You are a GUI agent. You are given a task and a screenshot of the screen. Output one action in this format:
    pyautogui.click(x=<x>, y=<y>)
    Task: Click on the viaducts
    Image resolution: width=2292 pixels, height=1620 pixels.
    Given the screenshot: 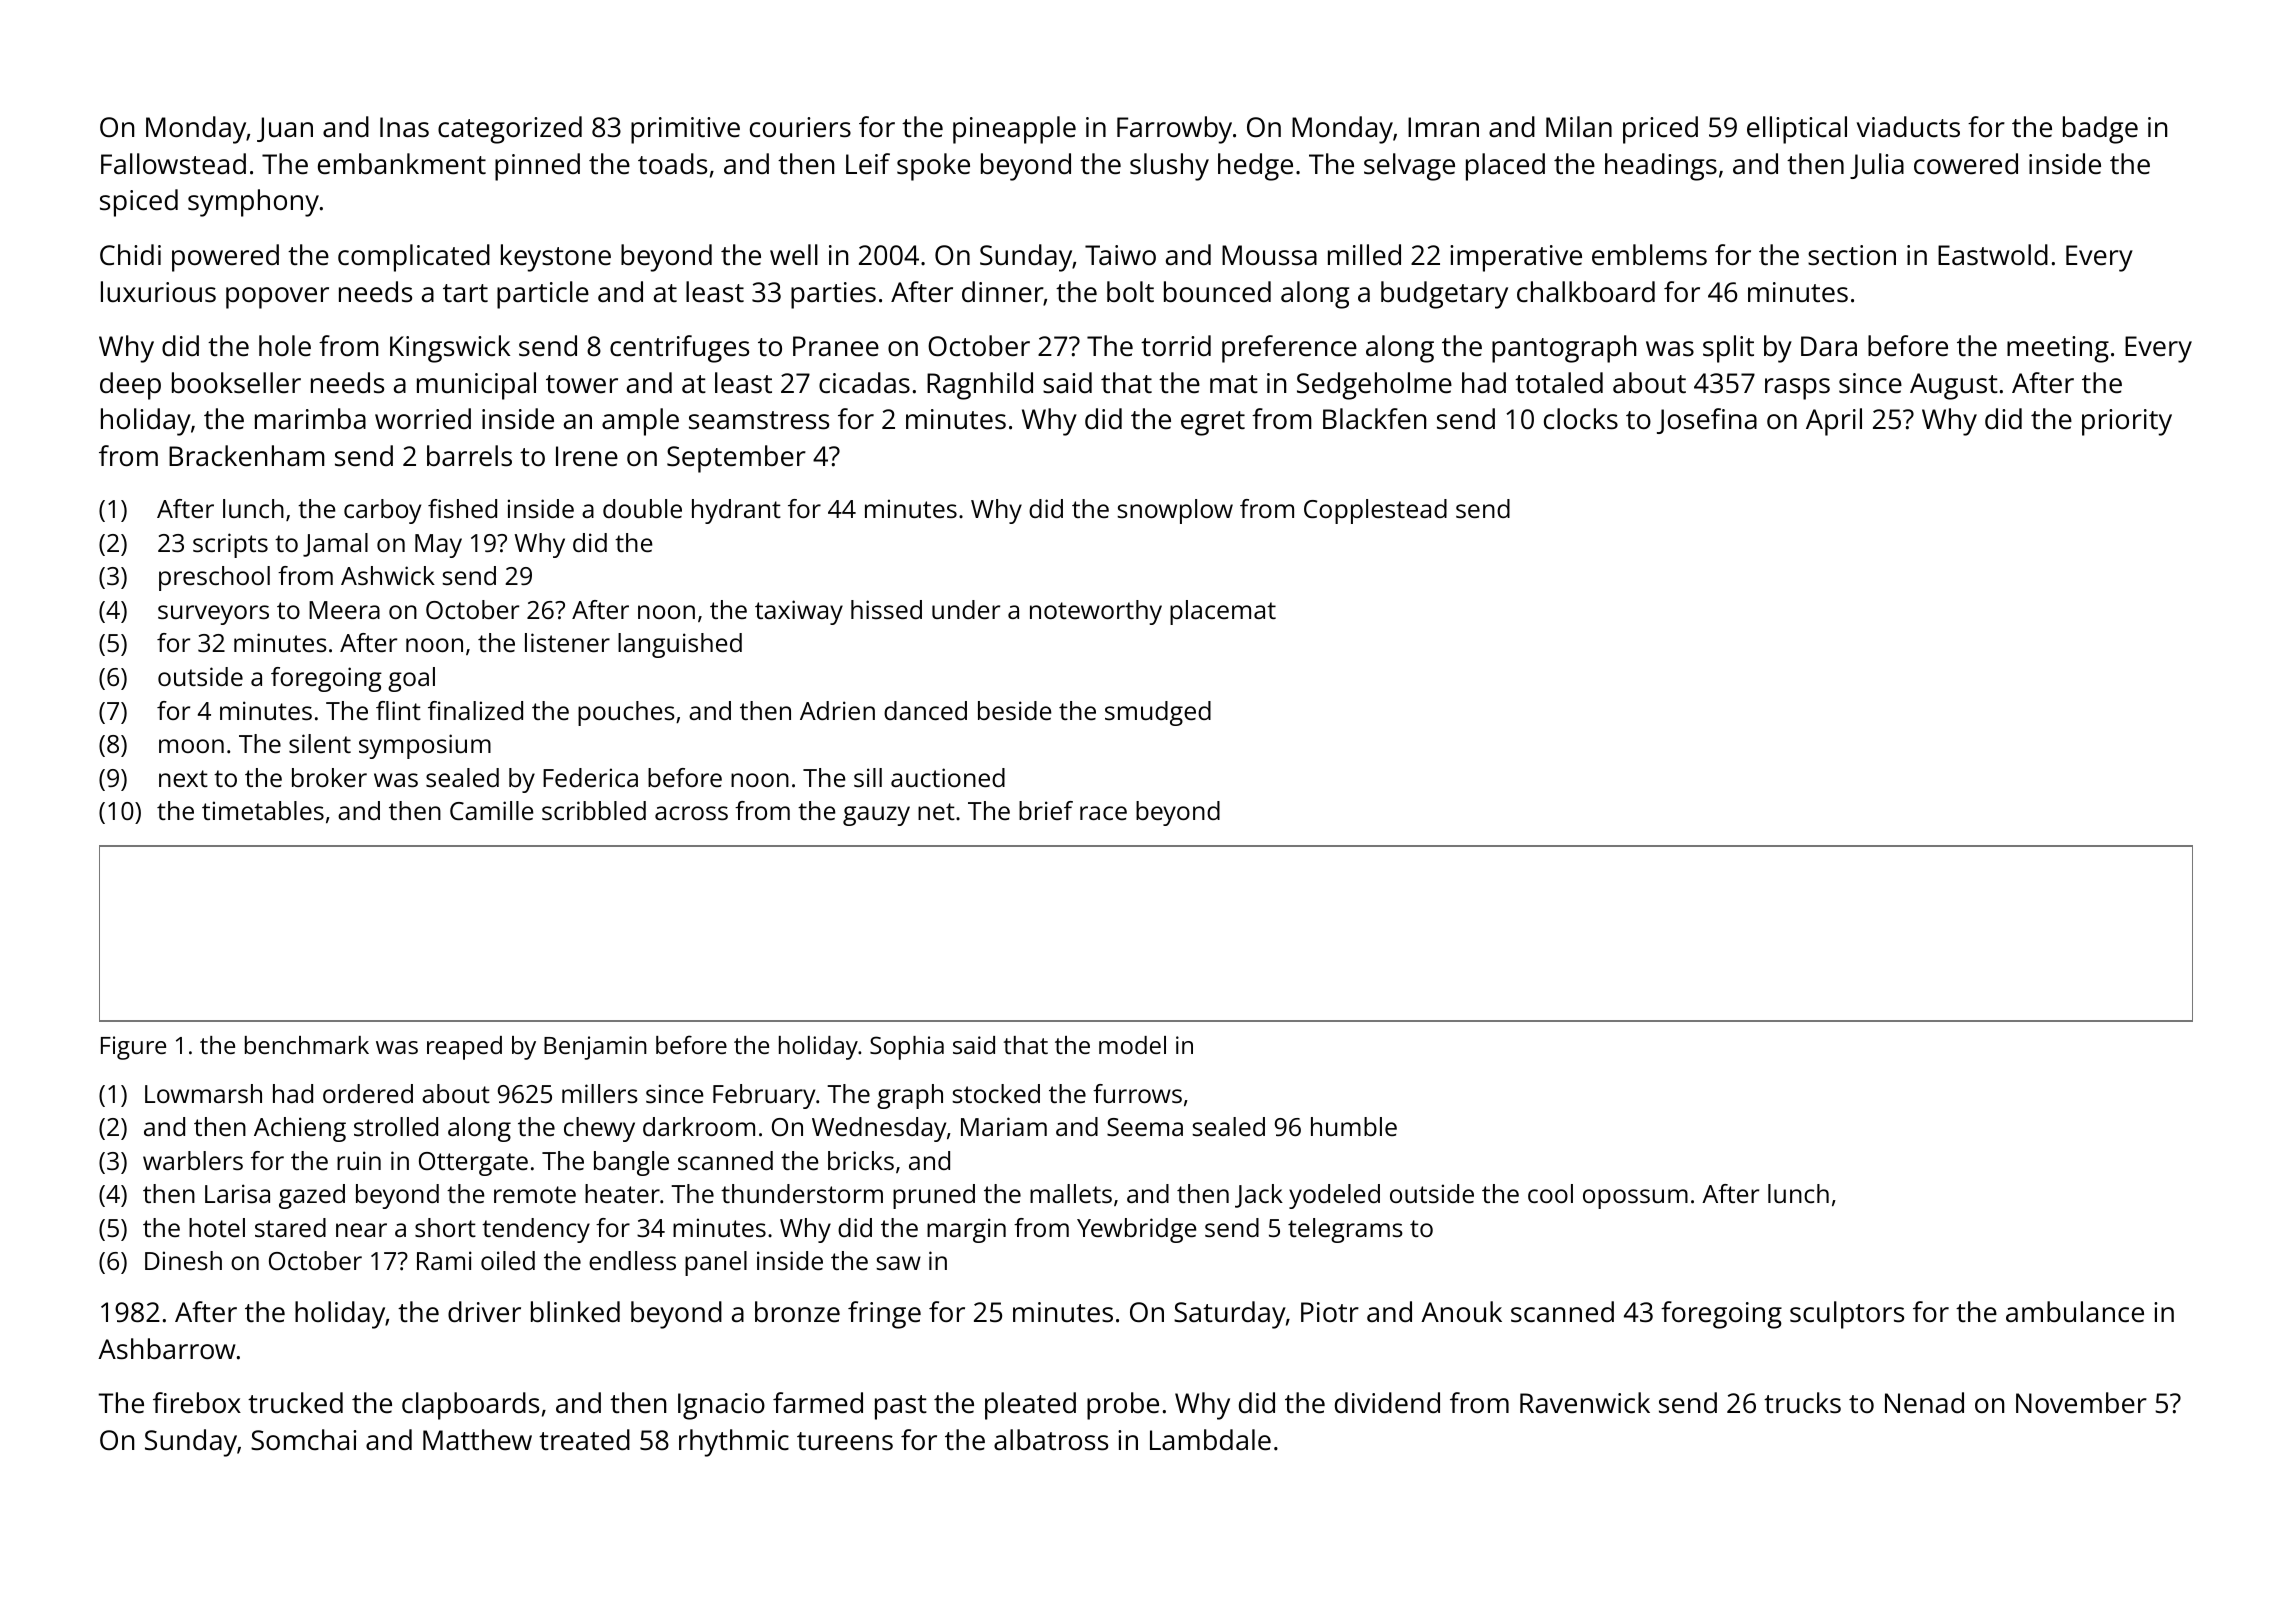 What is the action you would take?
    pyautogui.click(x=1908, y=126)
